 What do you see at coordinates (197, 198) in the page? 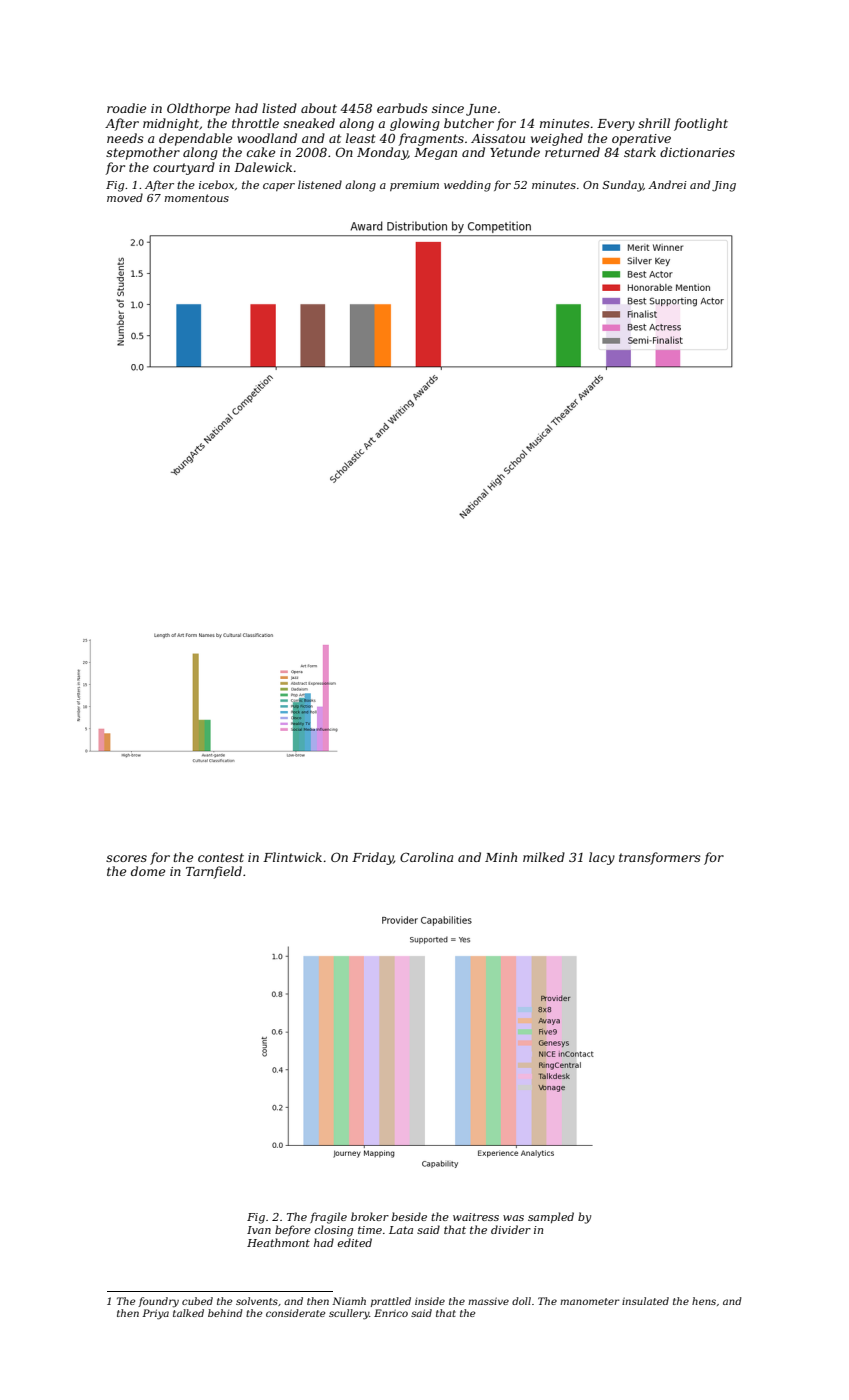
I see `momentous` at bounding box center [197, 198].
